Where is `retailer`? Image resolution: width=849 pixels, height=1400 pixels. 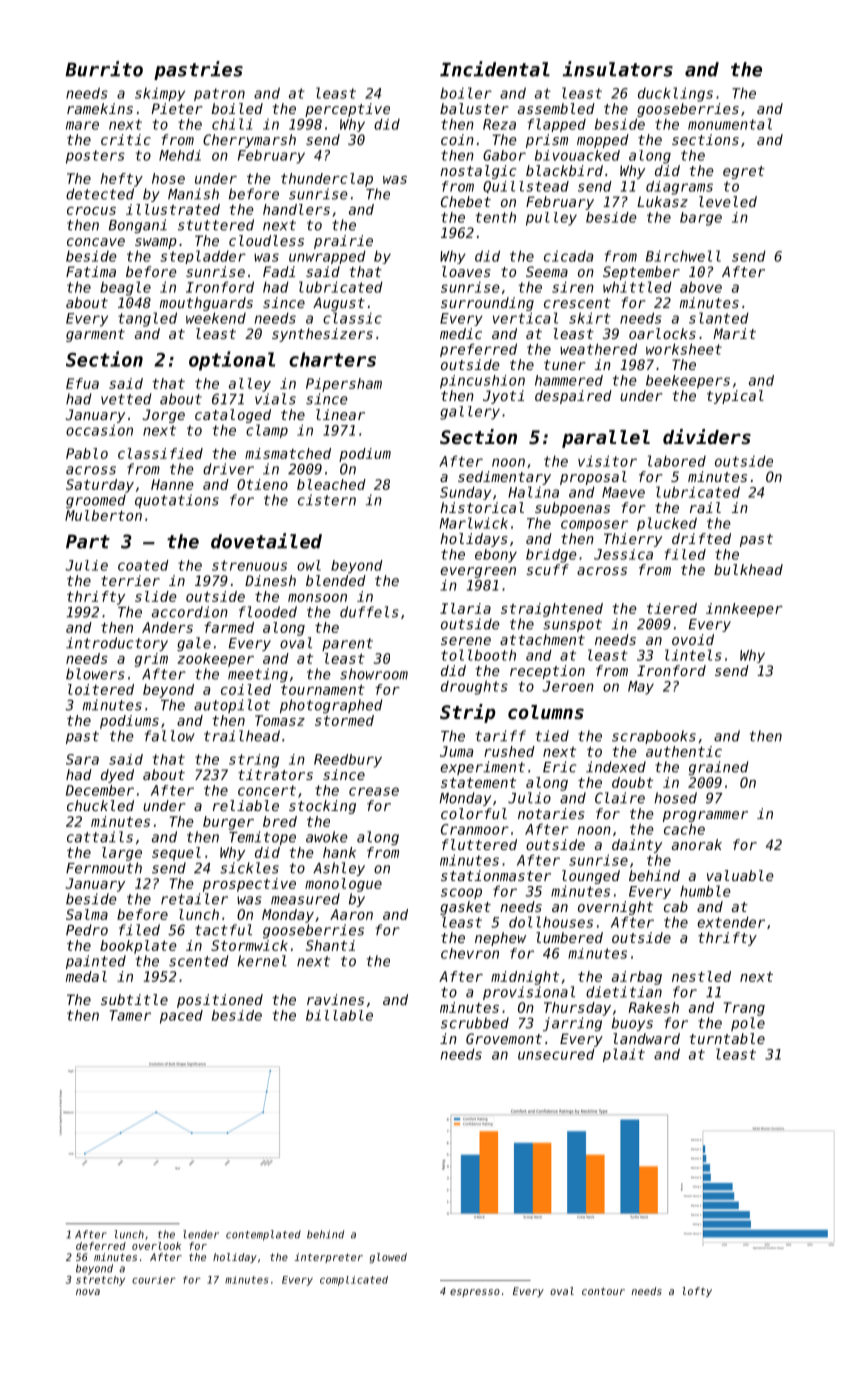
retailer is located at coordinates (194, 899).
